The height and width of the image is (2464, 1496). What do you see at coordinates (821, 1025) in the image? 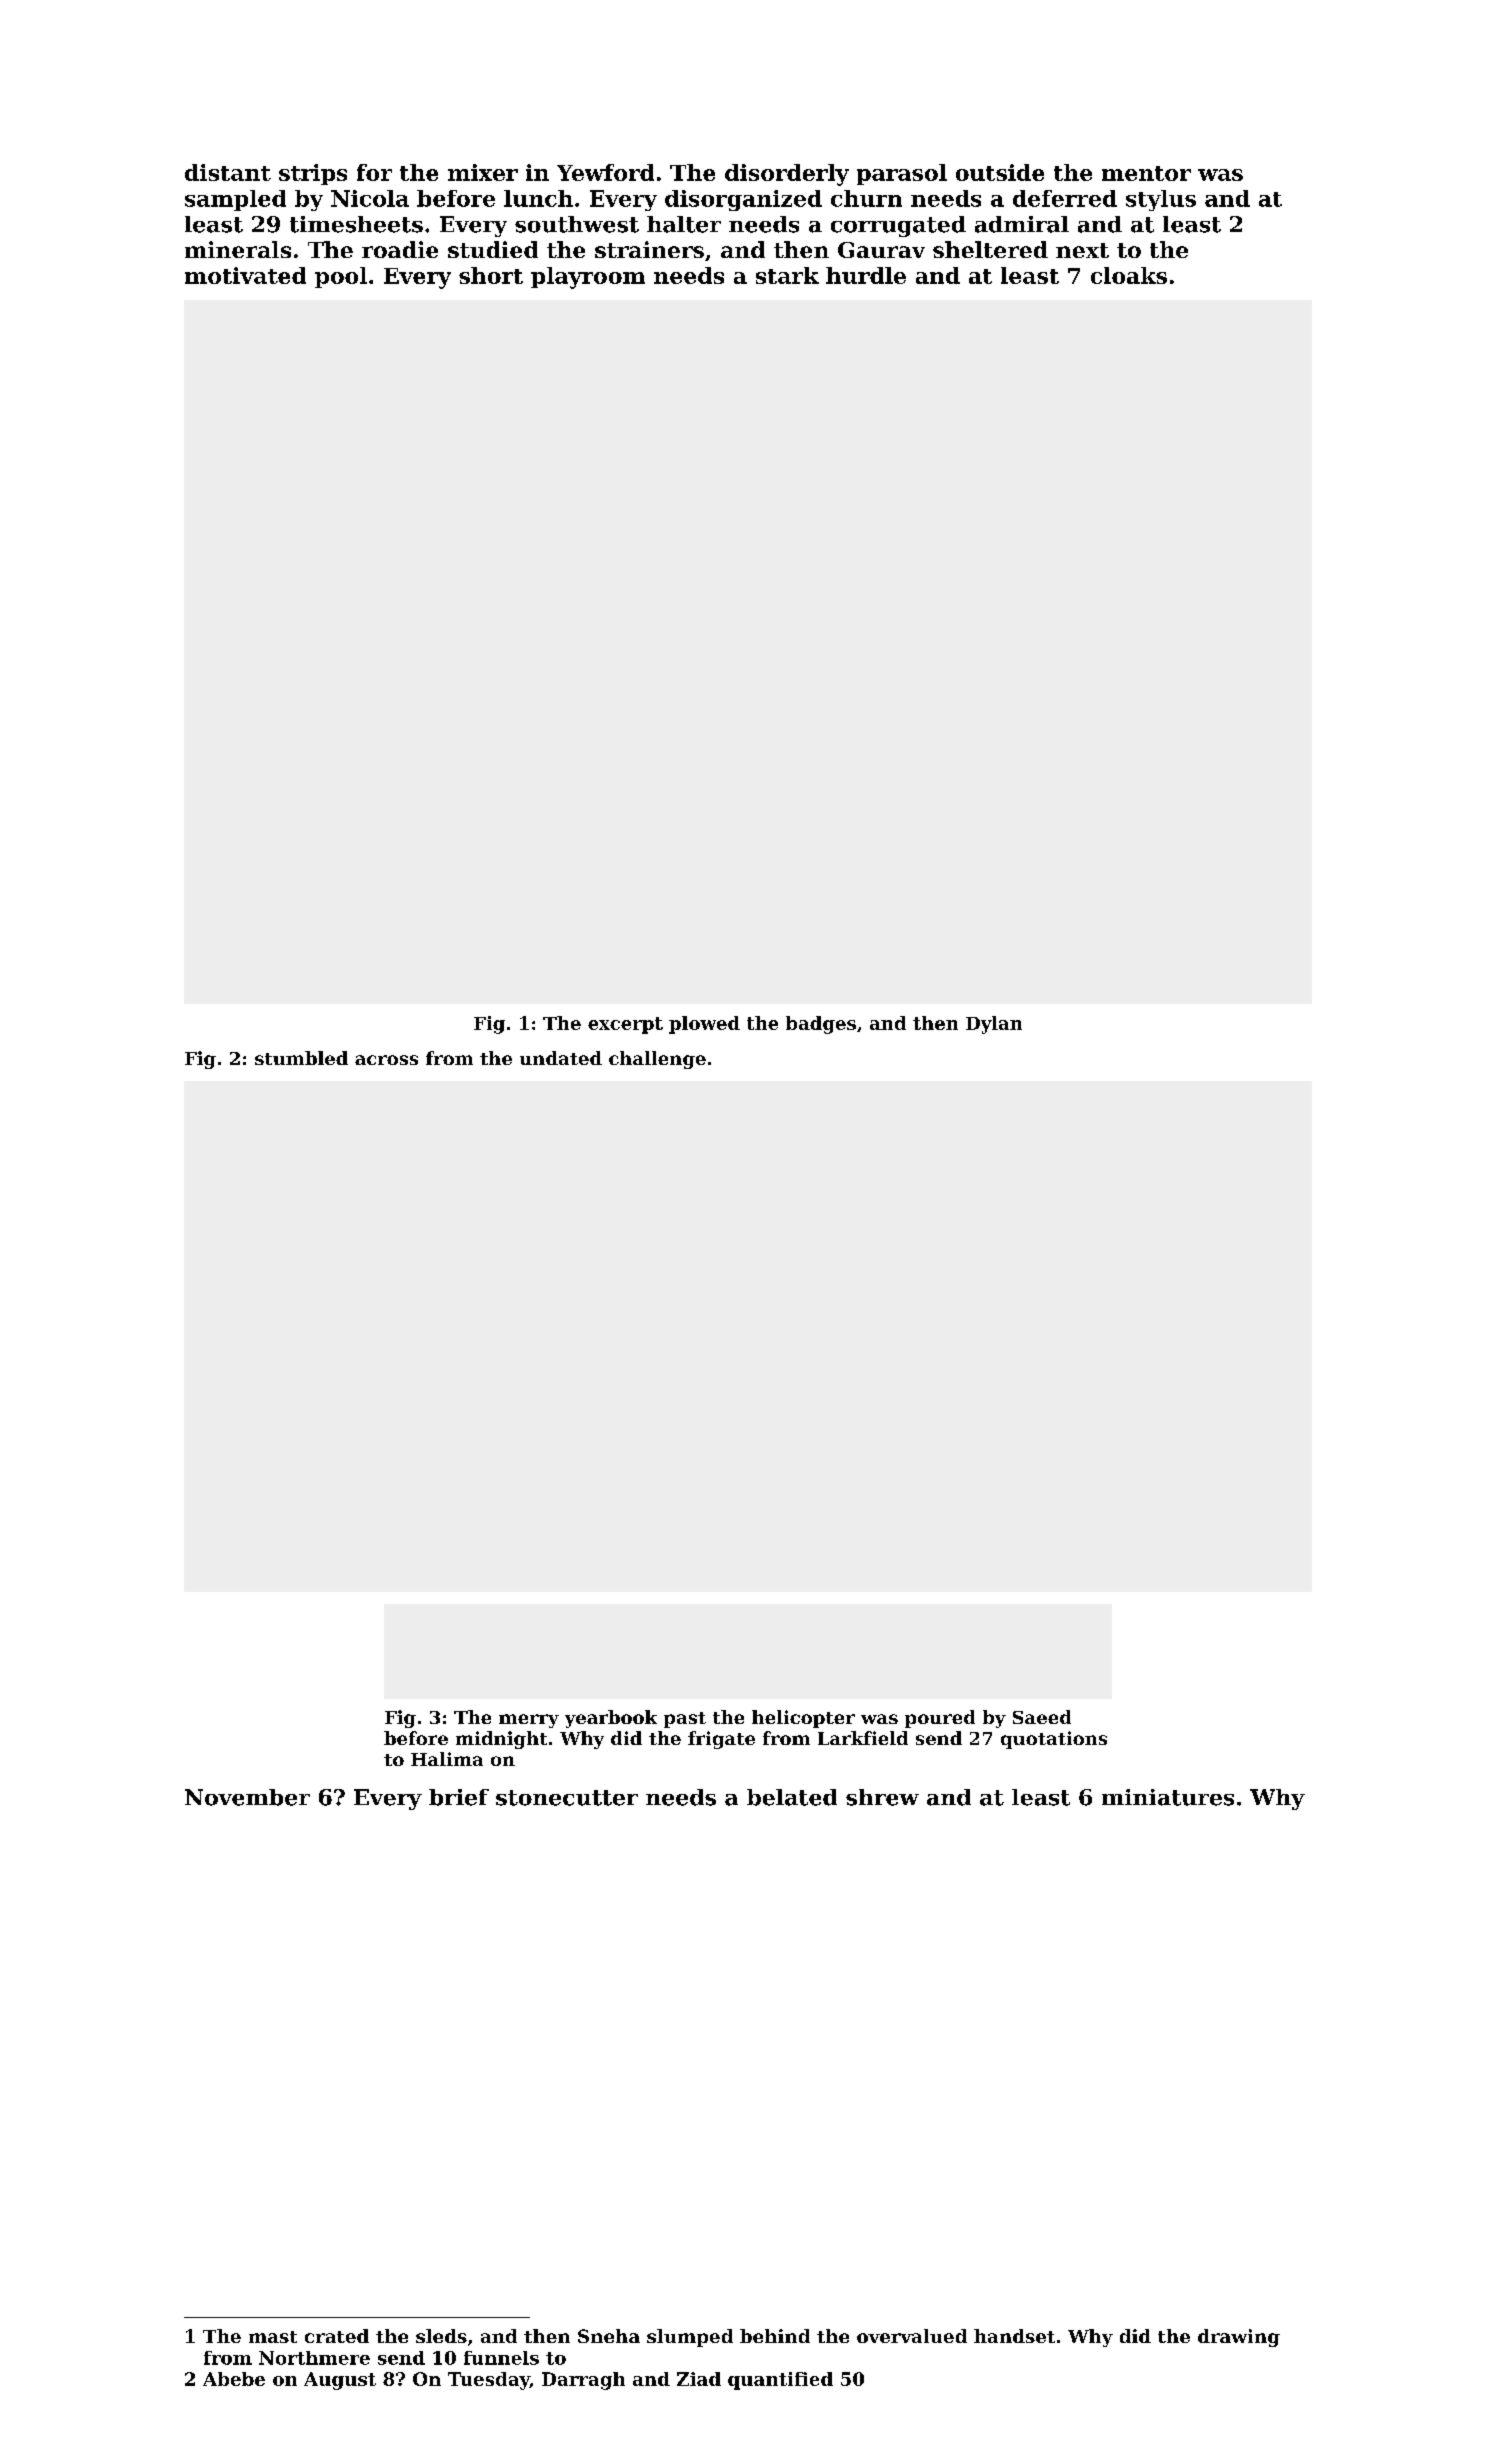
I see `badges` at bounding box center [821, 1025].
